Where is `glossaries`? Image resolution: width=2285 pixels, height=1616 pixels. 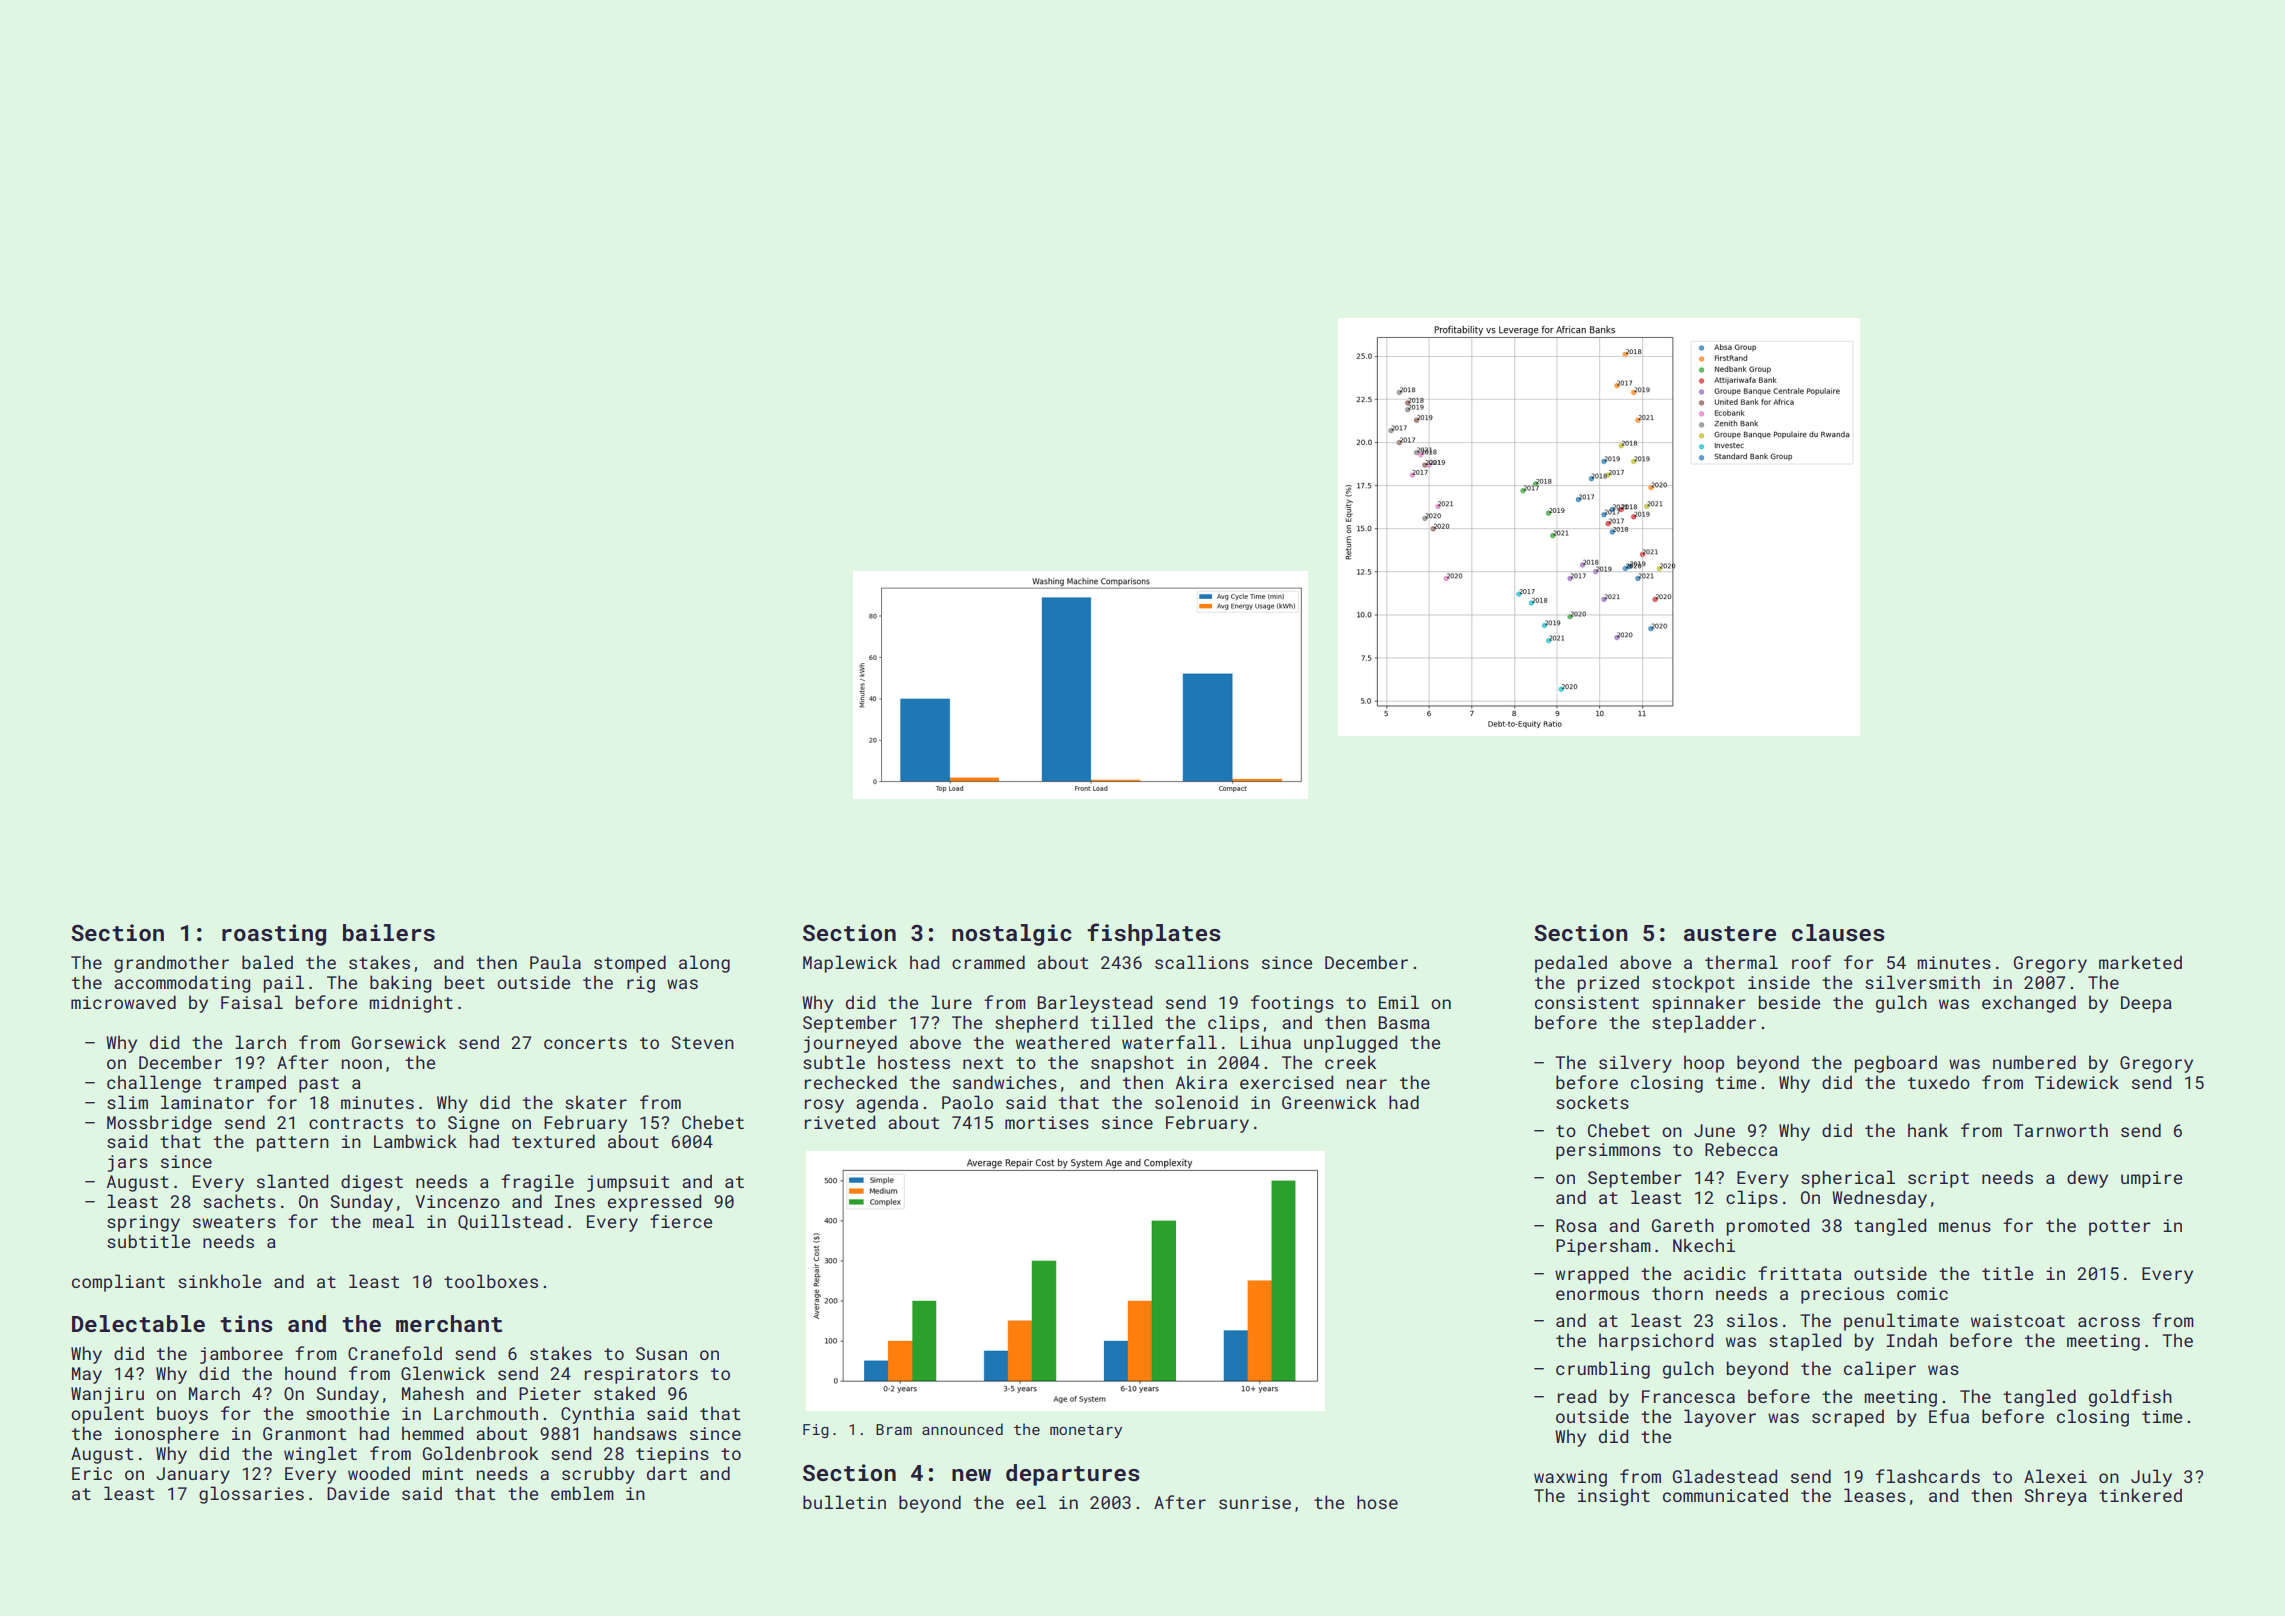
glossaries is located at coordinates (251, 1495).
